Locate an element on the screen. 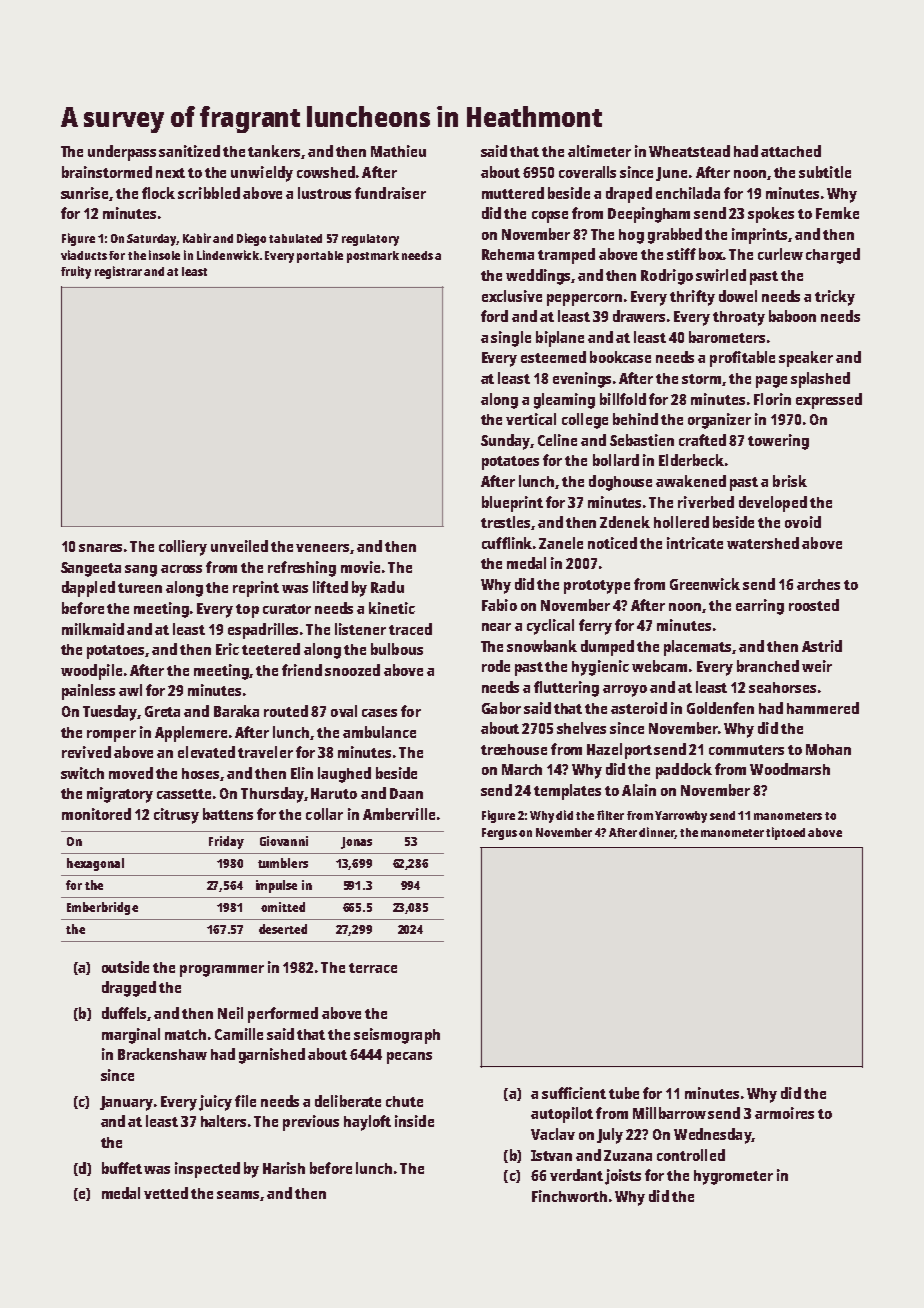  Finchworth is located at coordinates (569, 1196).
